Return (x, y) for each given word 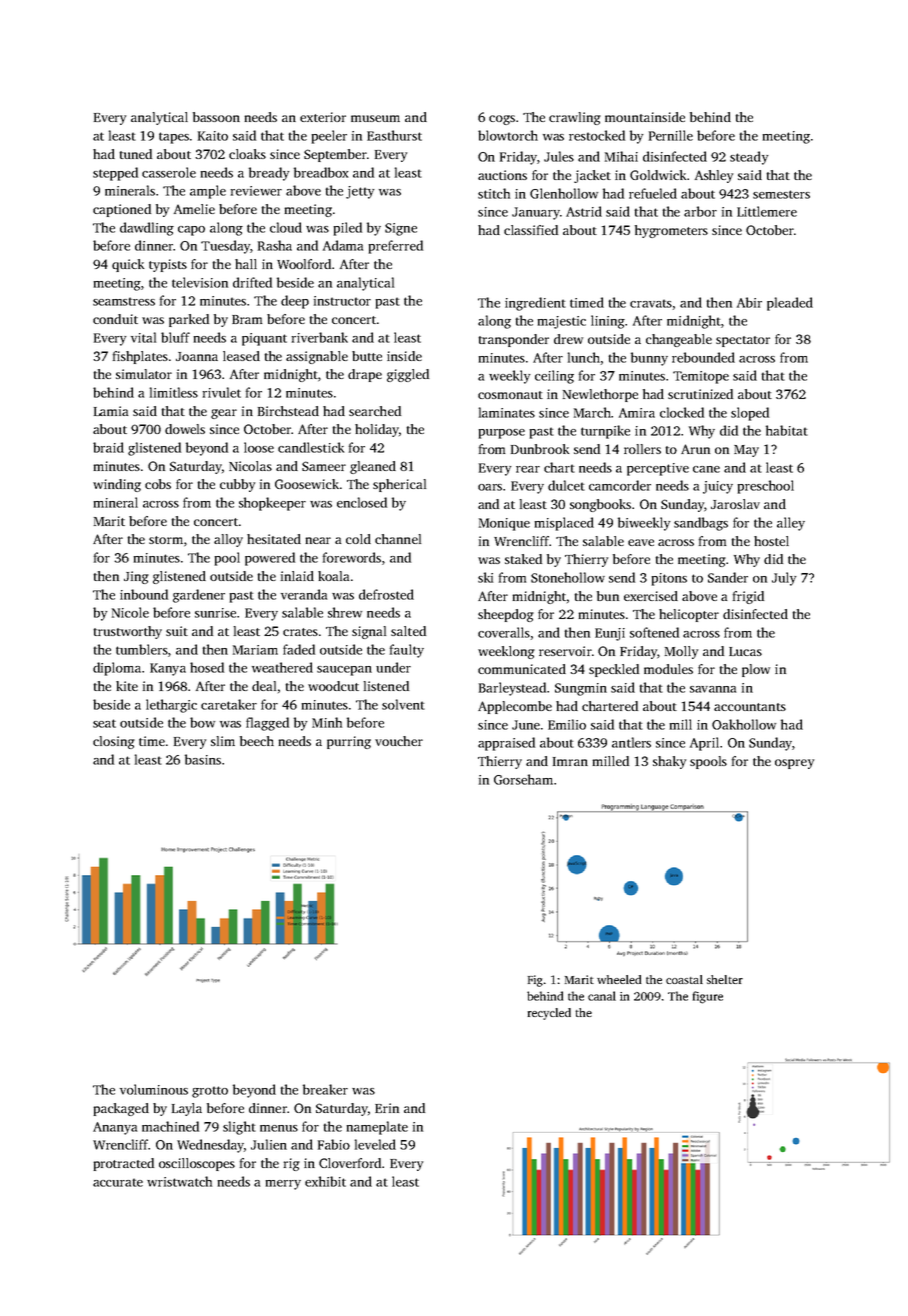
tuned (136, 154)
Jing (136, 577)
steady (749, 158)
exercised (651, 596)
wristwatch (179, 1181)
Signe (401, 229)
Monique (504, 524)
